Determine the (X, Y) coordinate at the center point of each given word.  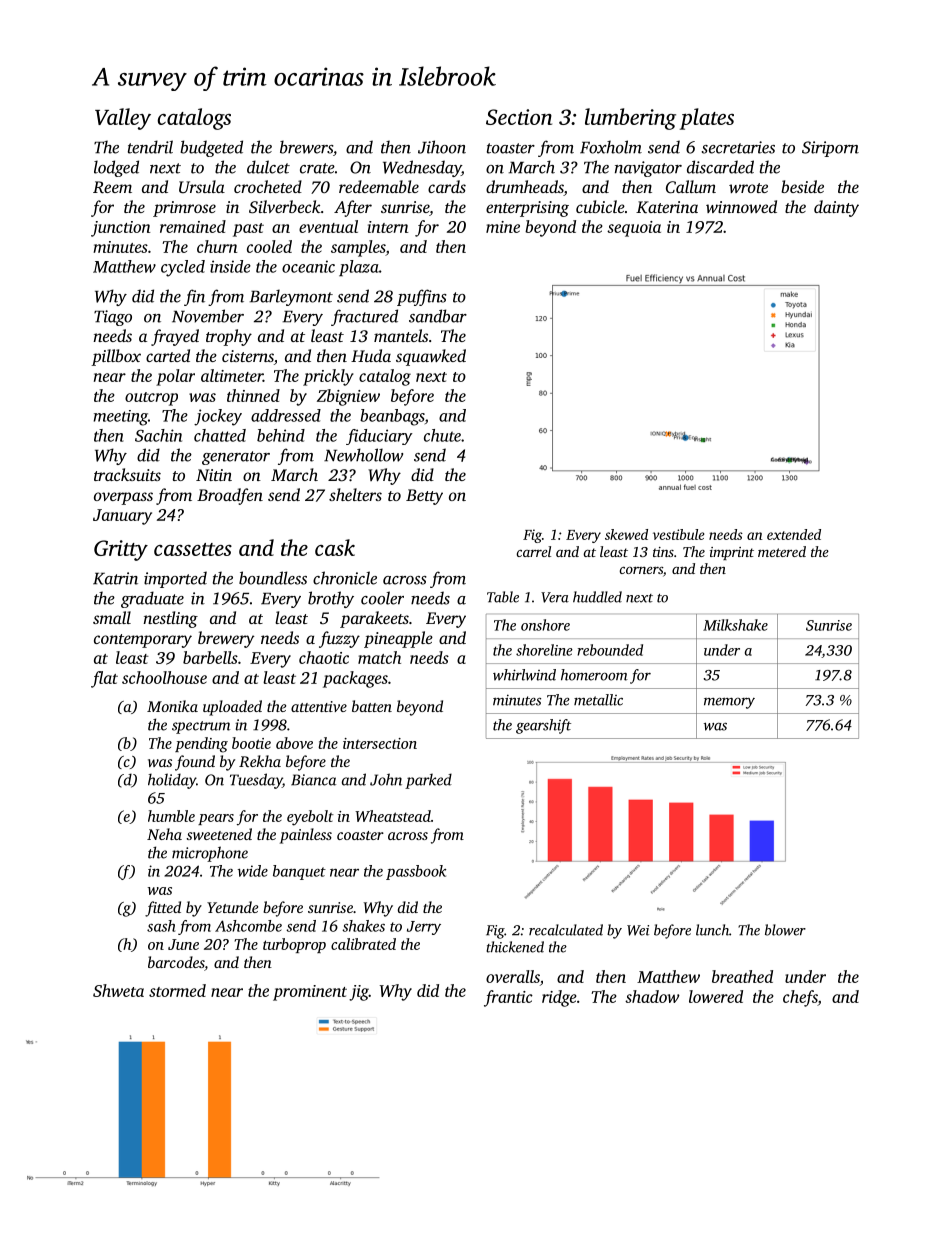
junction (121, 229)
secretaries (738, 147)
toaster (511, 148)
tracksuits (127, 474)
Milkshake (735, 625)
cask (335, 547)
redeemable (379, 186)
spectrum (201, 727)
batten (372, 706)
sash (161, 926)
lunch (712, 930)
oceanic (308, 266)
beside (802, 186)
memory (729, 703)
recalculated (566, 930)
